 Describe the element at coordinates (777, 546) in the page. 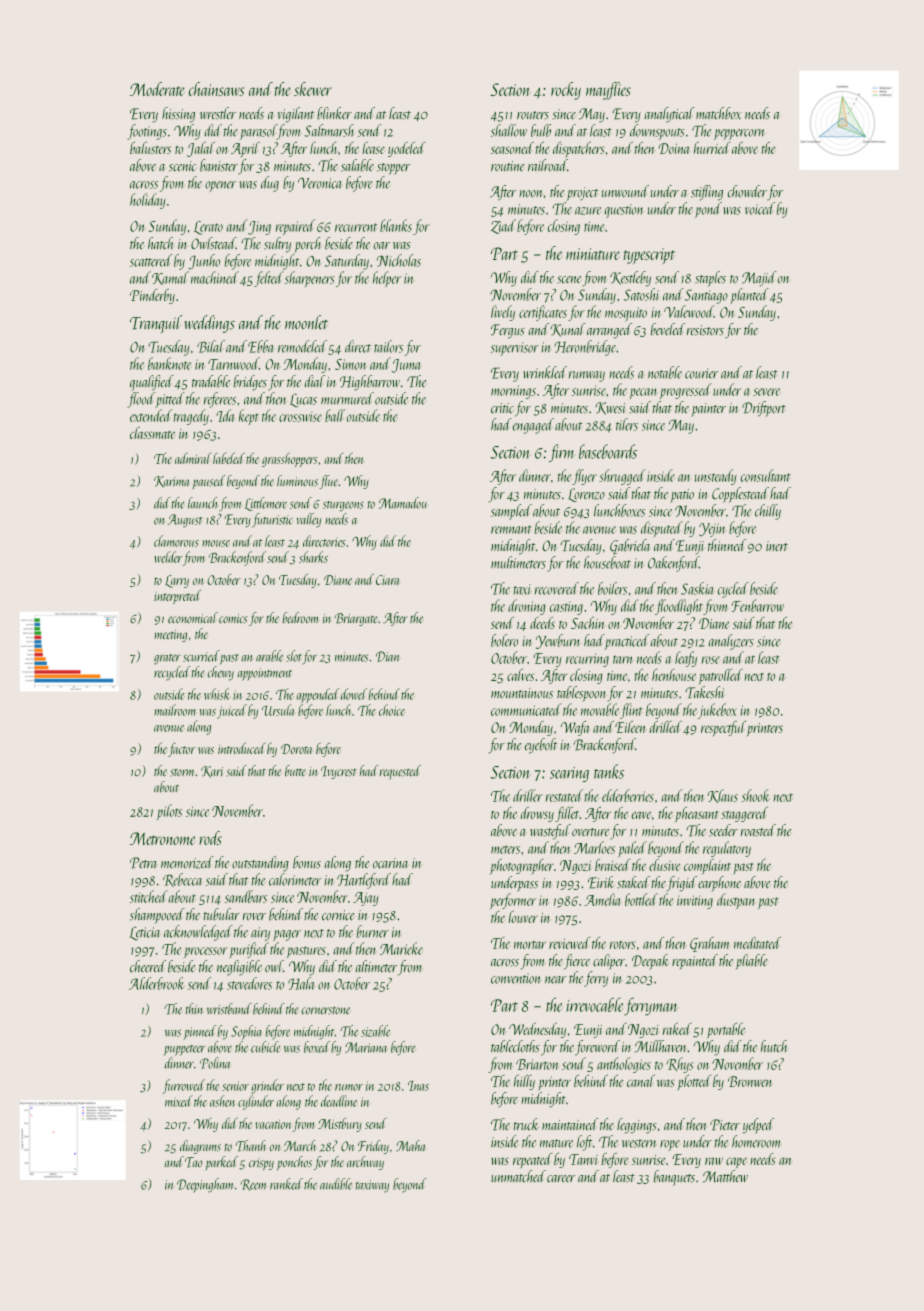

I see `inert` at that location.
